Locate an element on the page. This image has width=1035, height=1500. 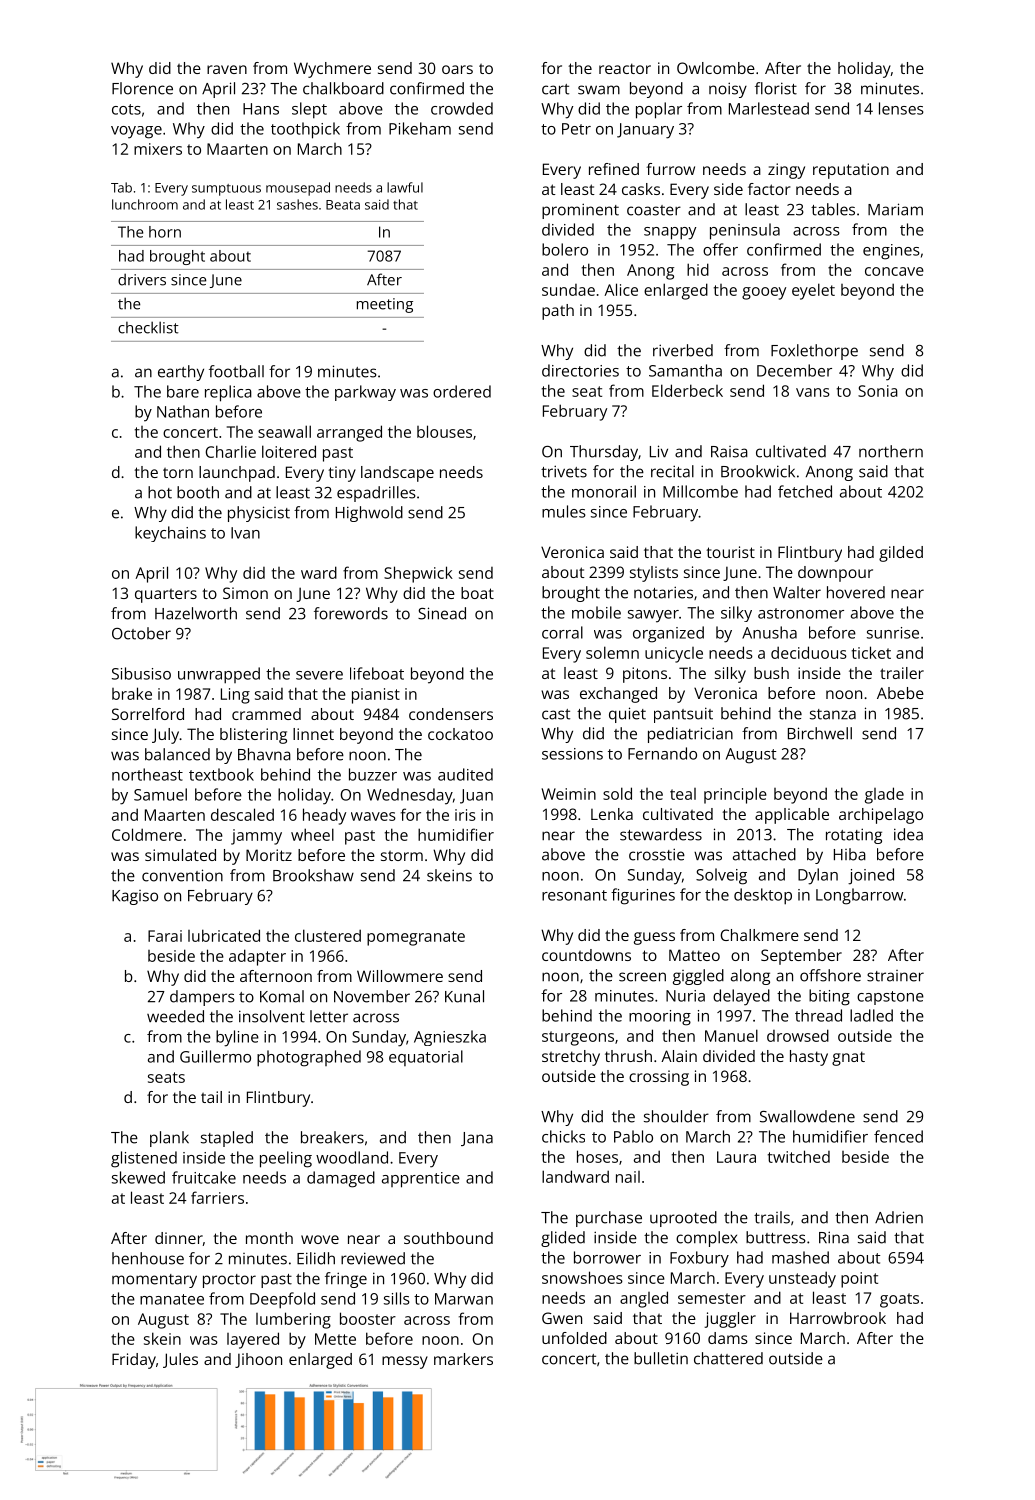
path is located at coordinates (558, 312).
